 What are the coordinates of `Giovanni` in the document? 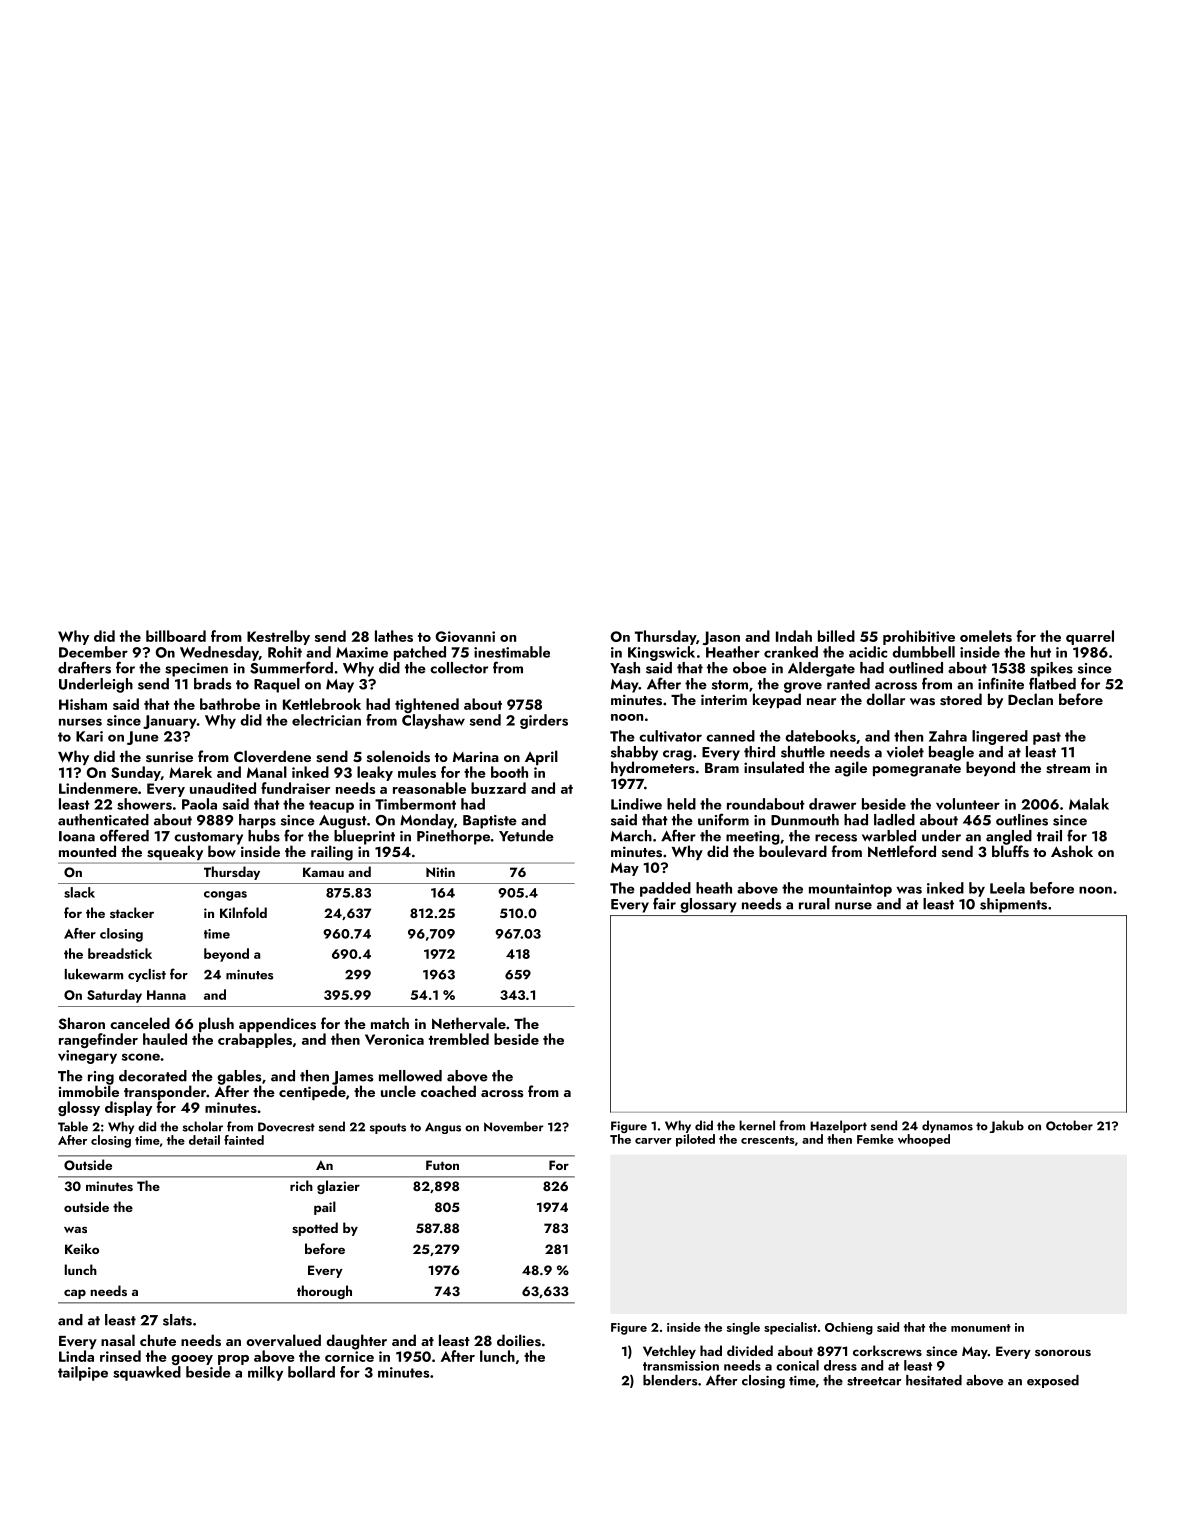 It's located at (465, 636).
